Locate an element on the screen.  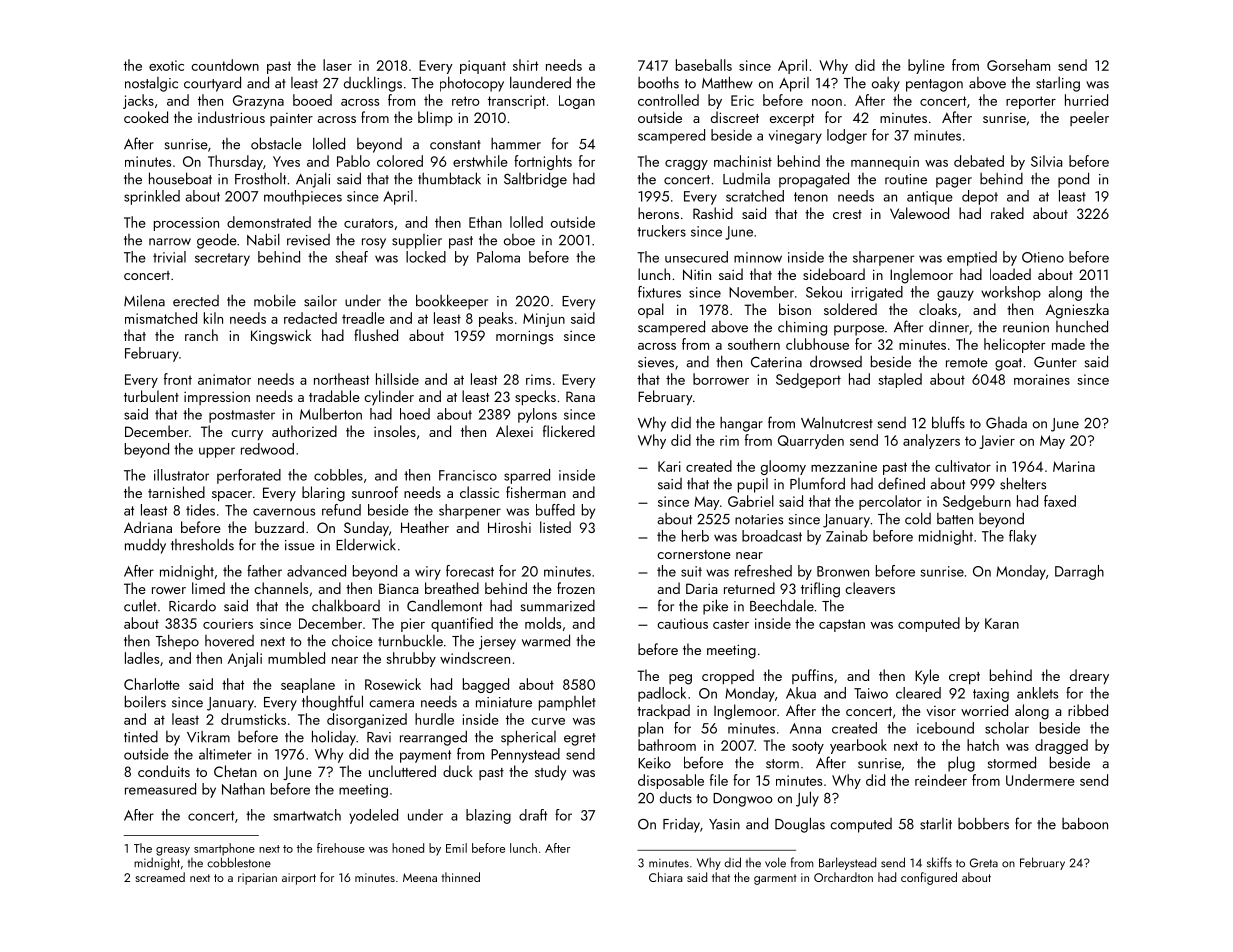
exotic is located at coordinates (166, 65).
